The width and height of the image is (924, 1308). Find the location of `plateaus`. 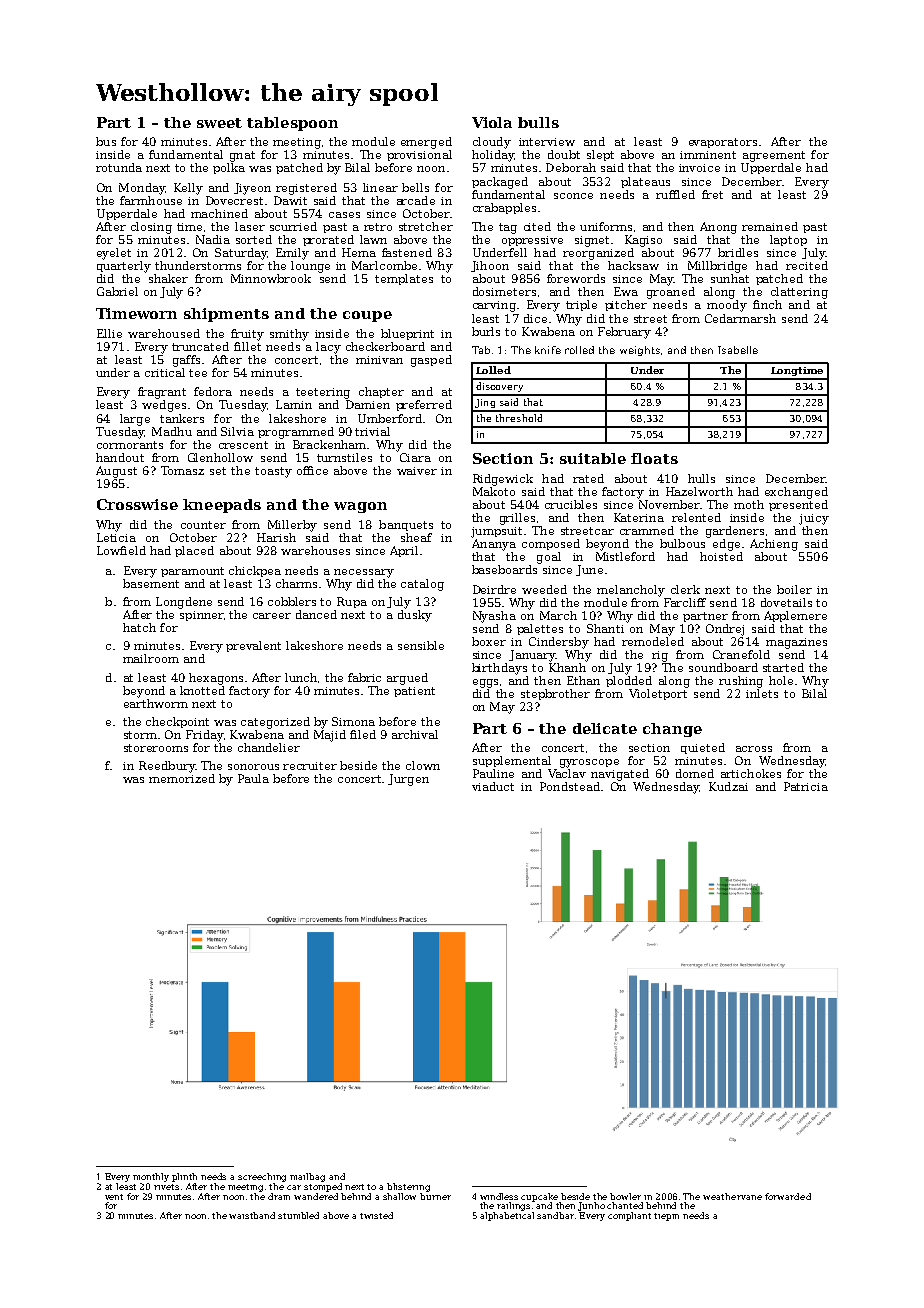

plateaus is located at coordinates (645, 182).
